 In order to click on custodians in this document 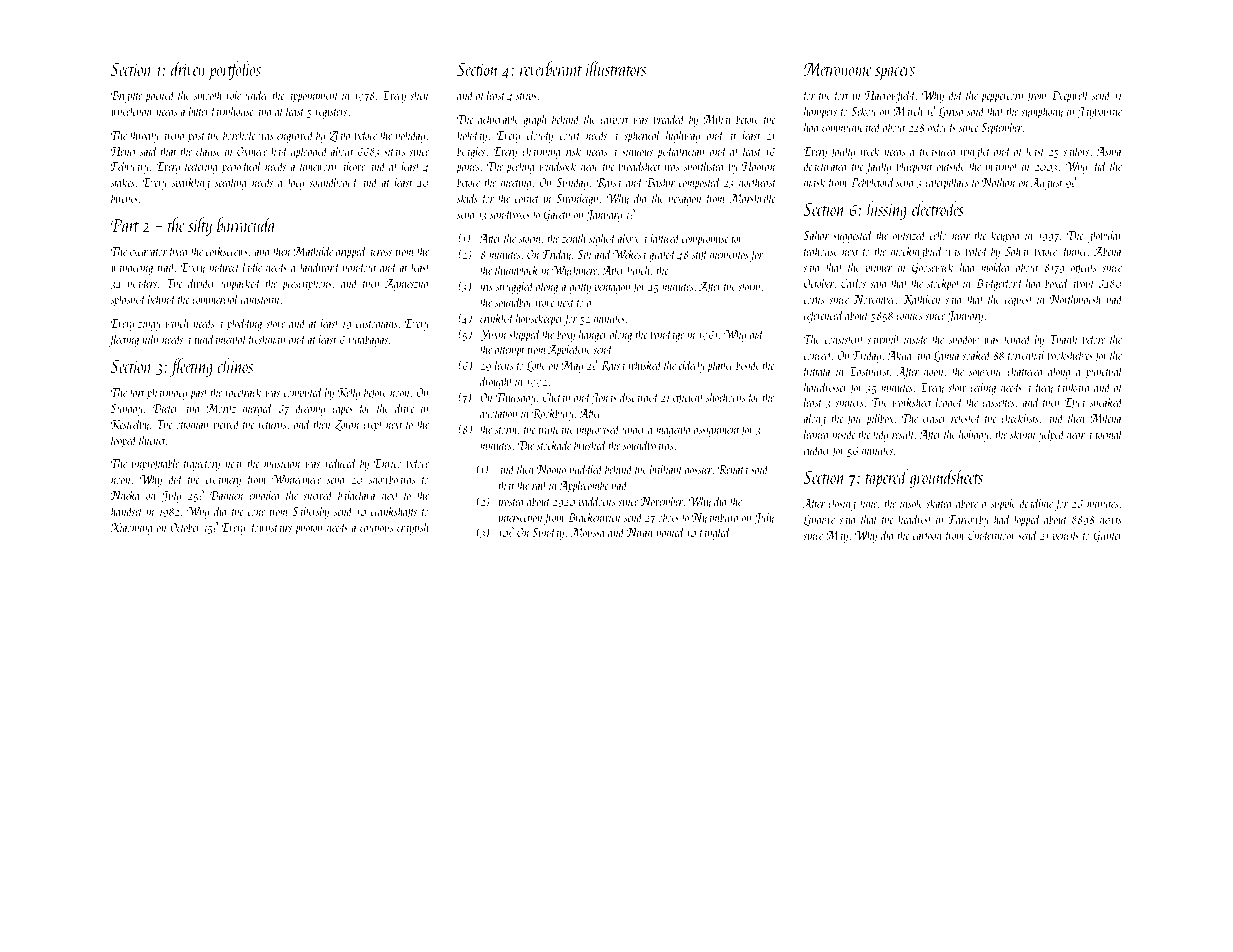, I will do `click(377, 323)`.
